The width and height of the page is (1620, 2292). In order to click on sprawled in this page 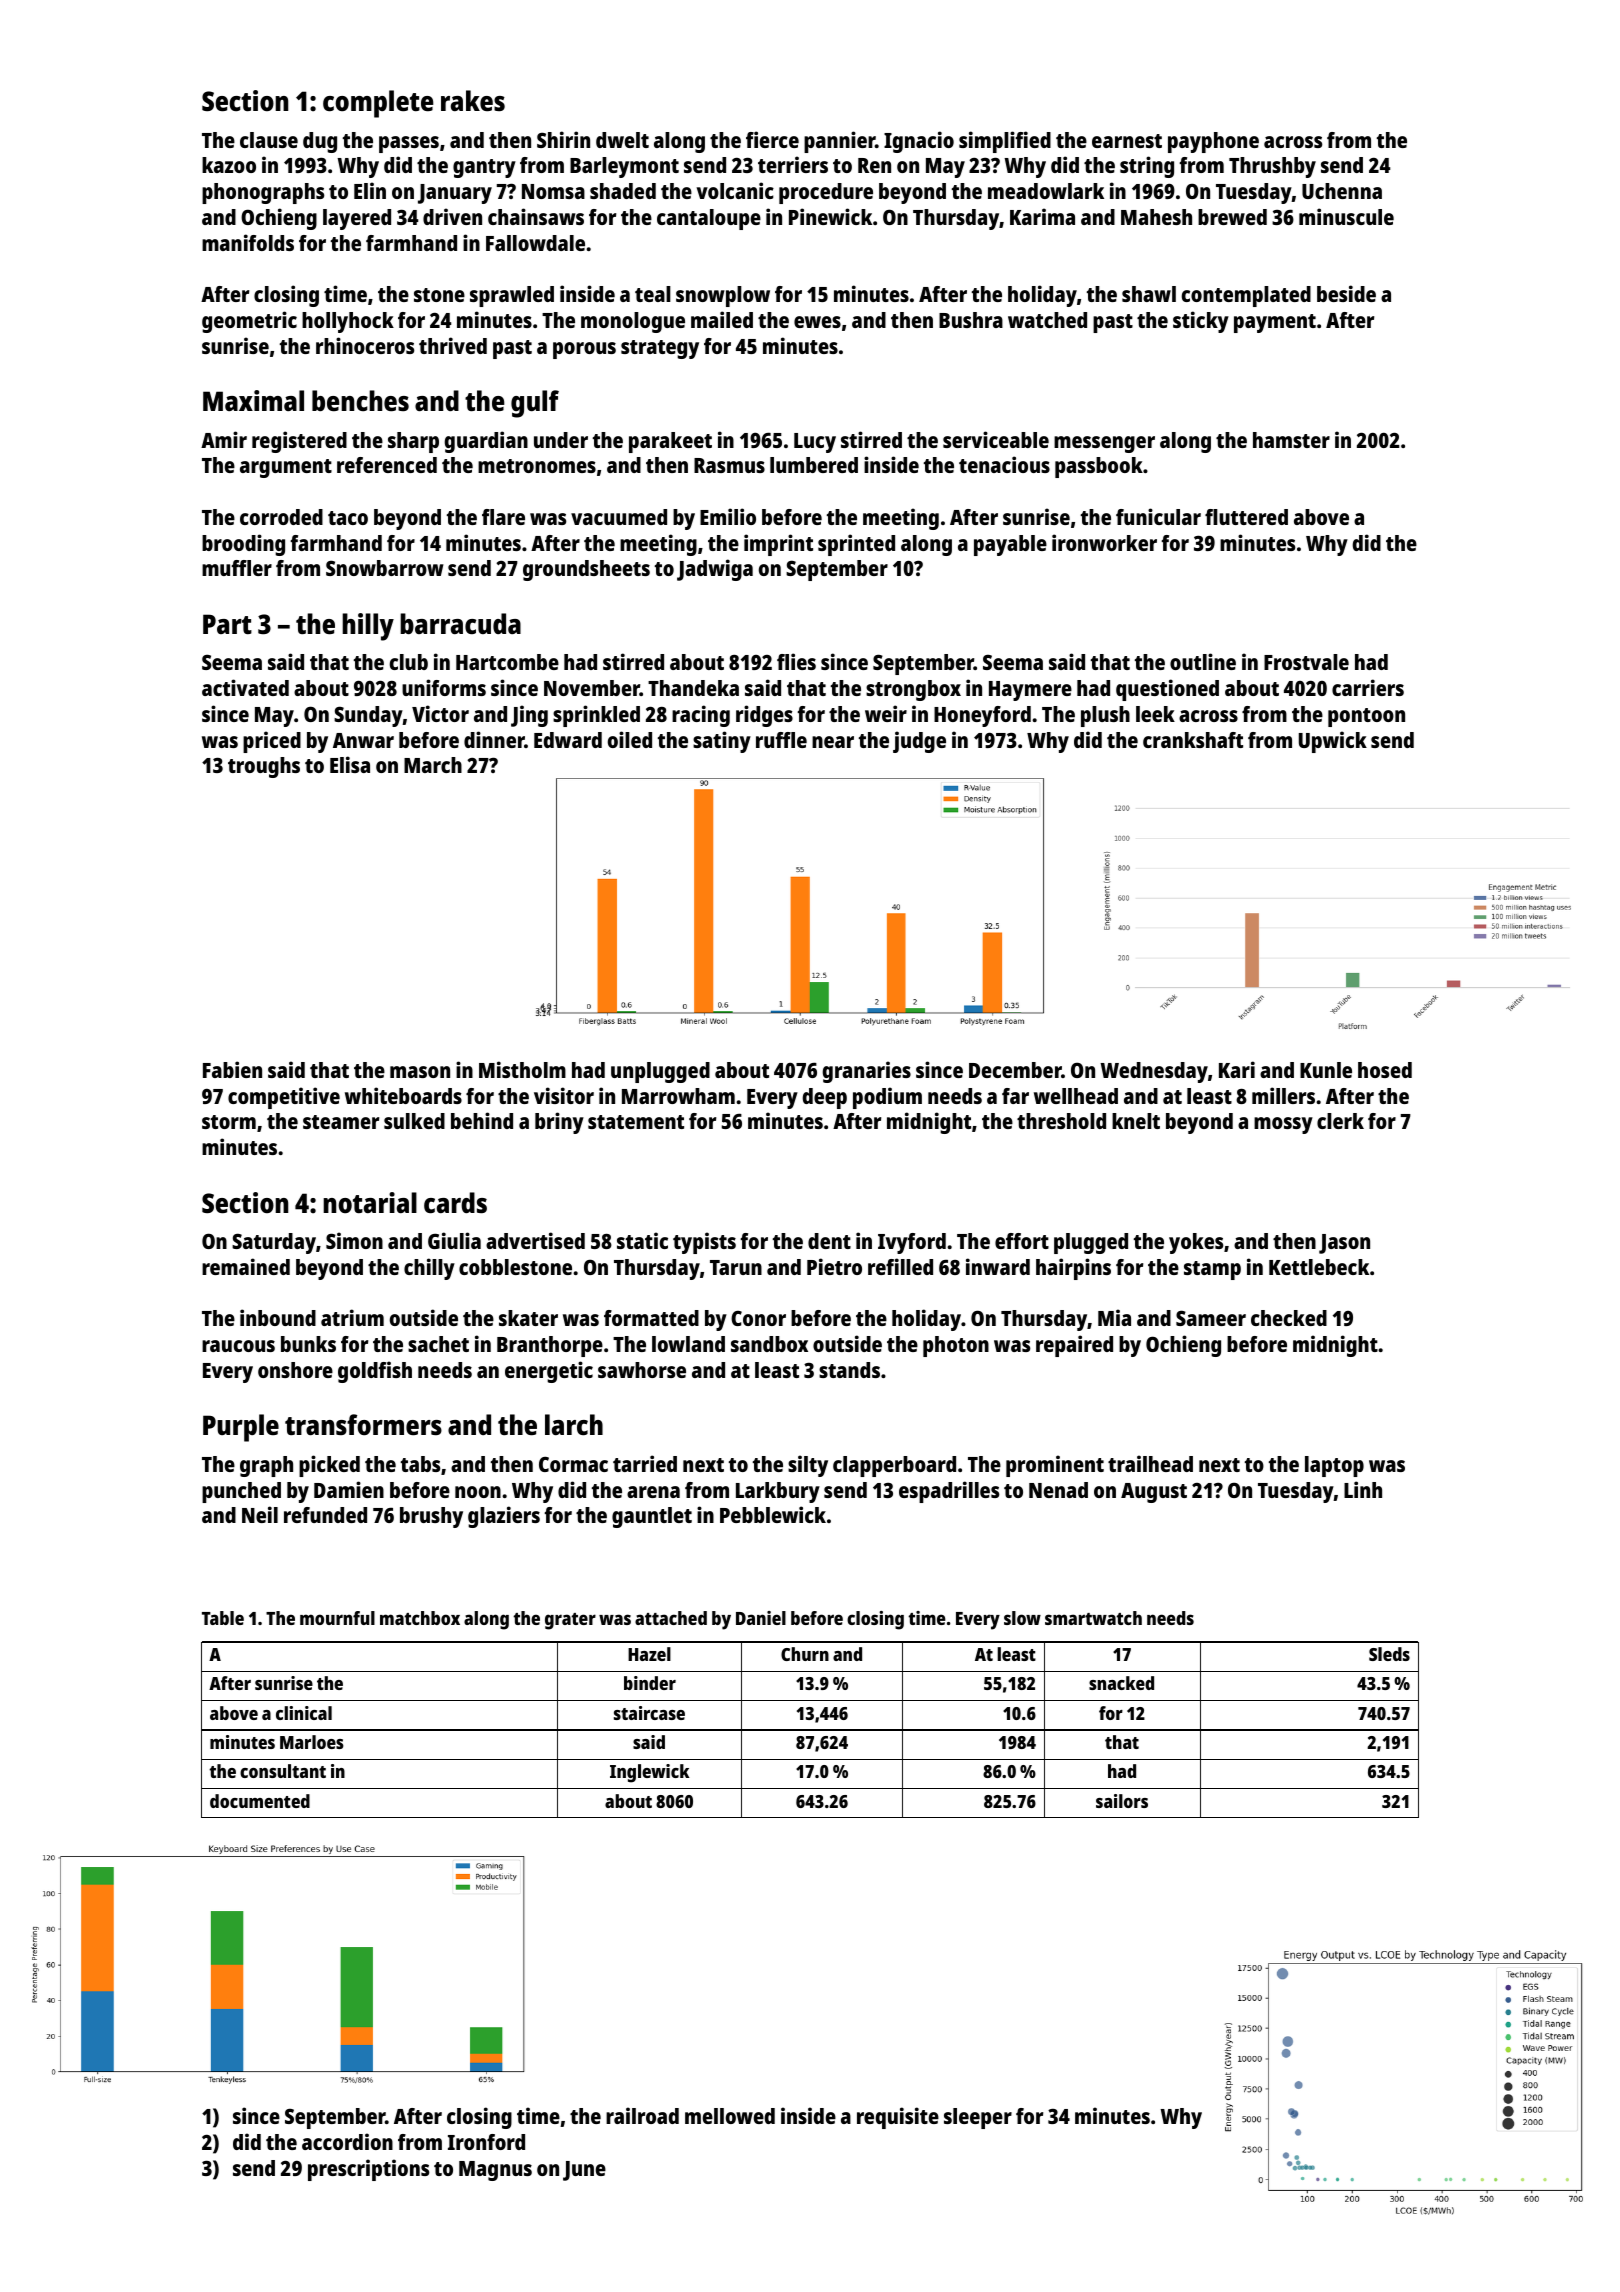, I will do `click(512, 296)`.
